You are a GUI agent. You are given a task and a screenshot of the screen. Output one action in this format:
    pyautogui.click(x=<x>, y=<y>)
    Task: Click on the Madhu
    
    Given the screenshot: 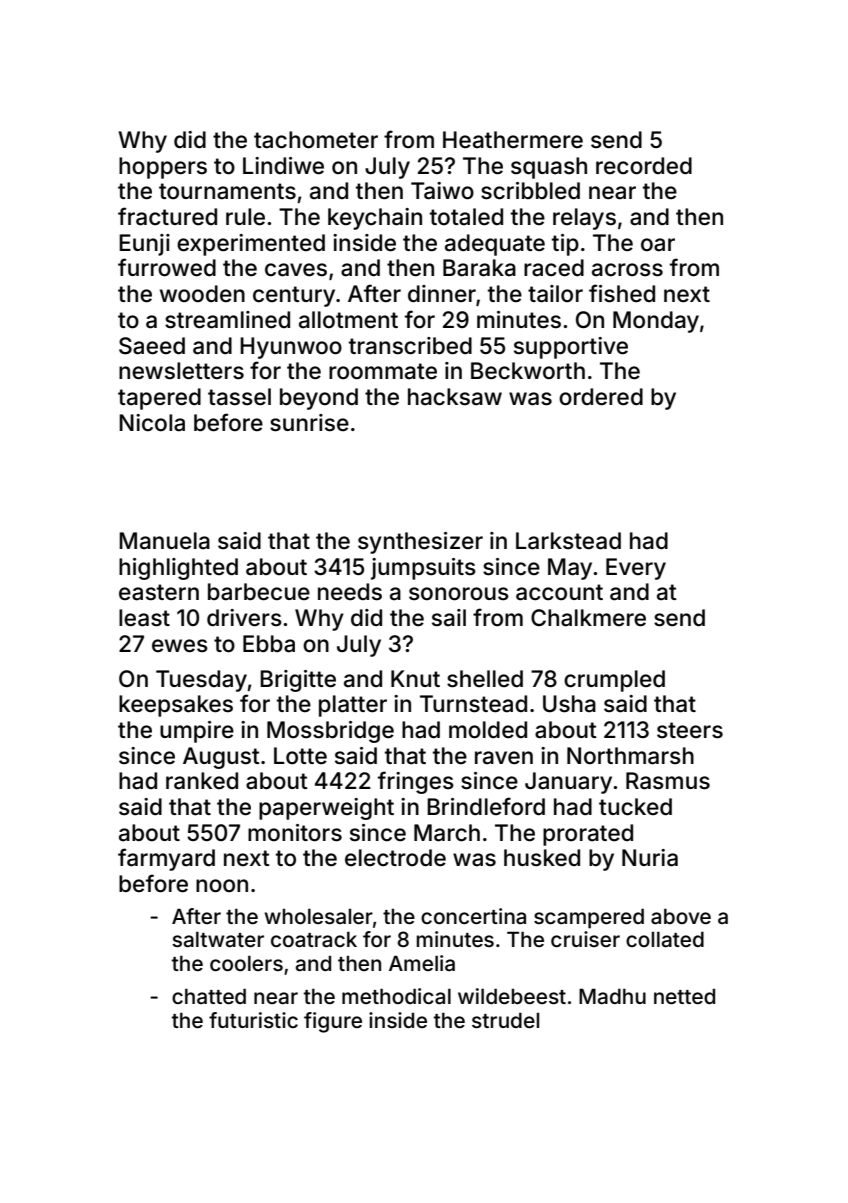 What is the action you would take?
    pyautogui.click(x=612, y=996)
